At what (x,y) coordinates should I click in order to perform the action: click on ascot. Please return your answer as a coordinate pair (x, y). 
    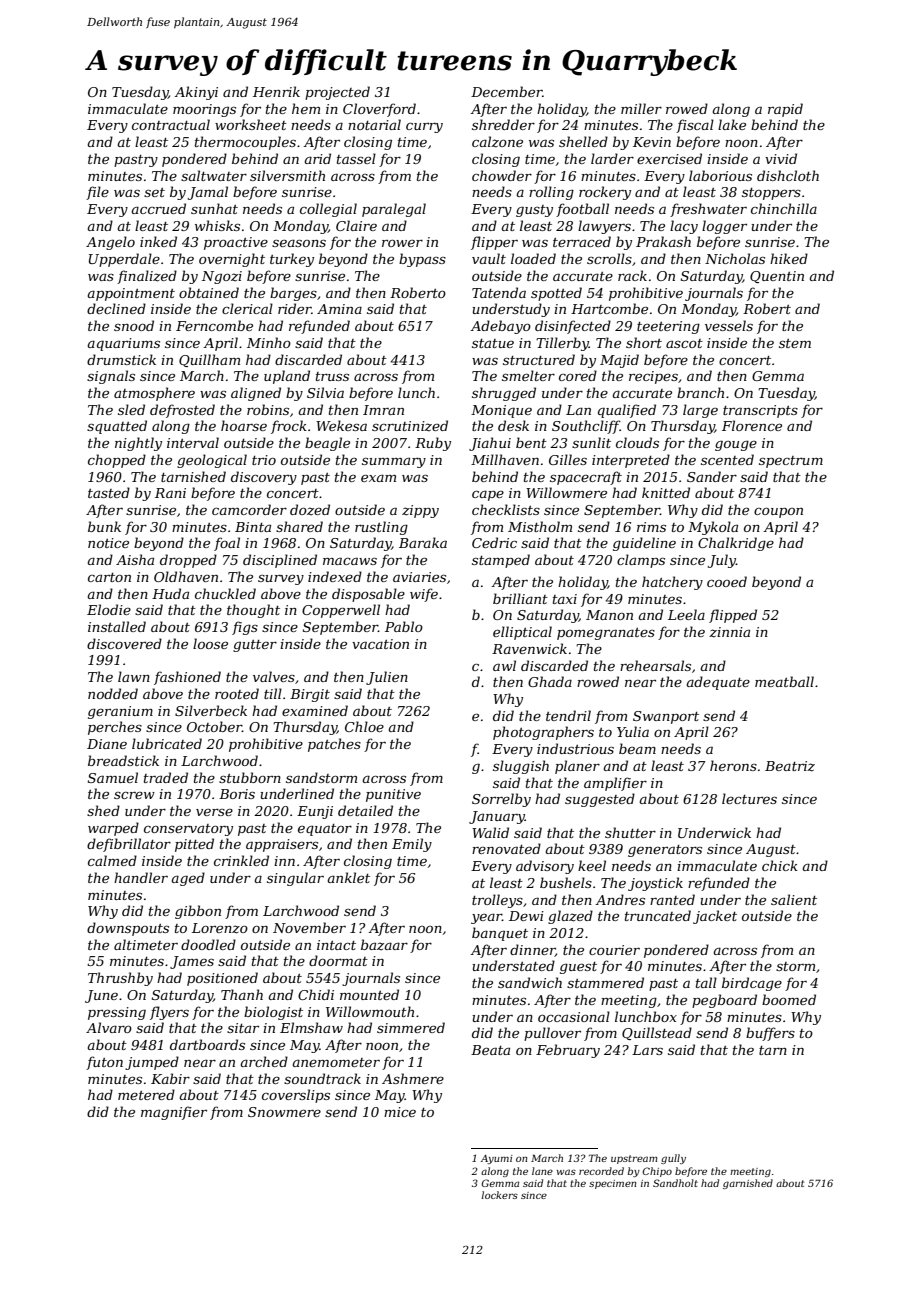
    Looking at the image, I should click on (684, 343).
